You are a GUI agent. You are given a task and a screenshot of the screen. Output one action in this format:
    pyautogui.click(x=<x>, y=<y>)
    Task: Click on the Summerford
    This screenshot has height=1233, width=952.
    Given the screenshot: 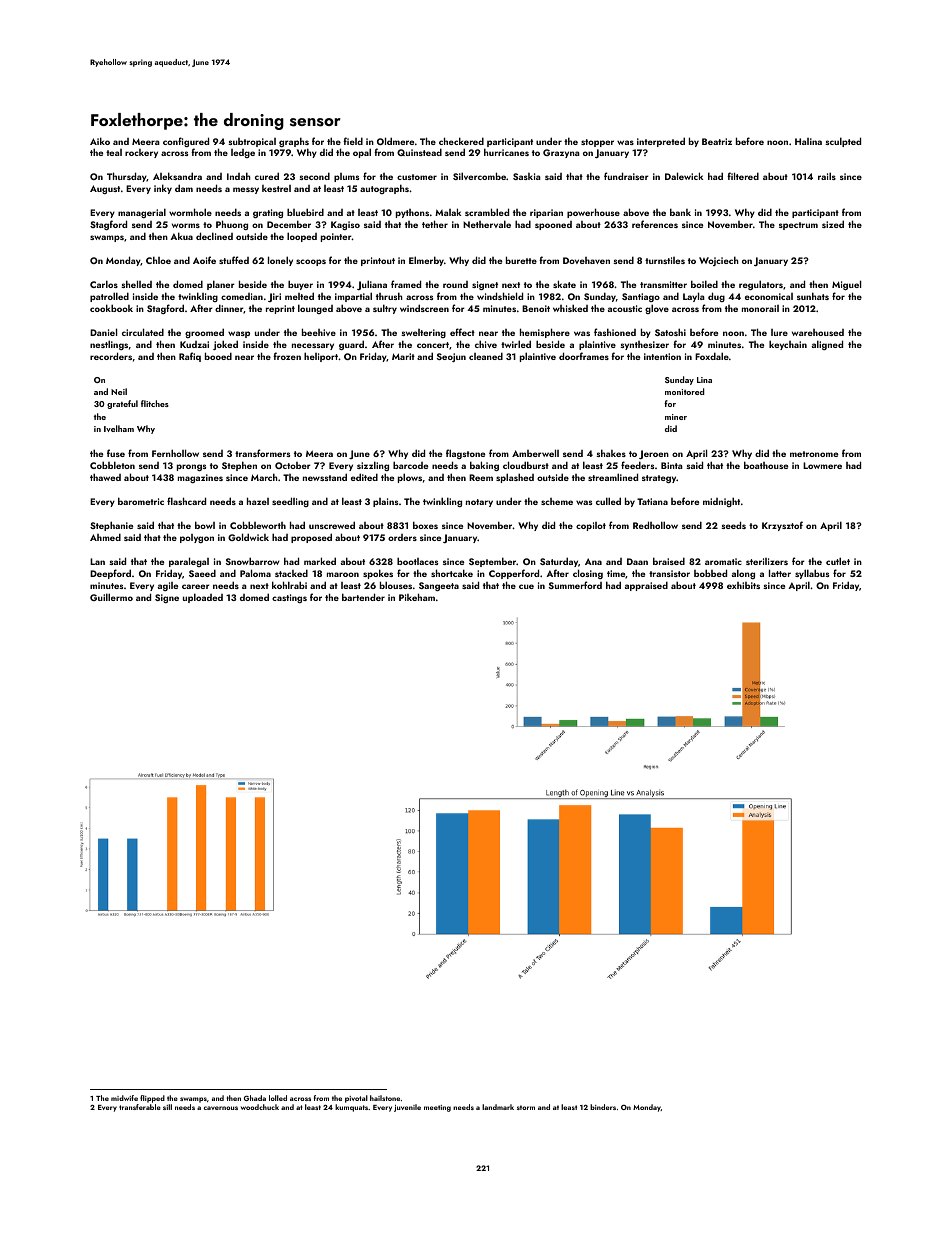 What is the action you would take?
    pyautogui.click(x=575, y=585)
